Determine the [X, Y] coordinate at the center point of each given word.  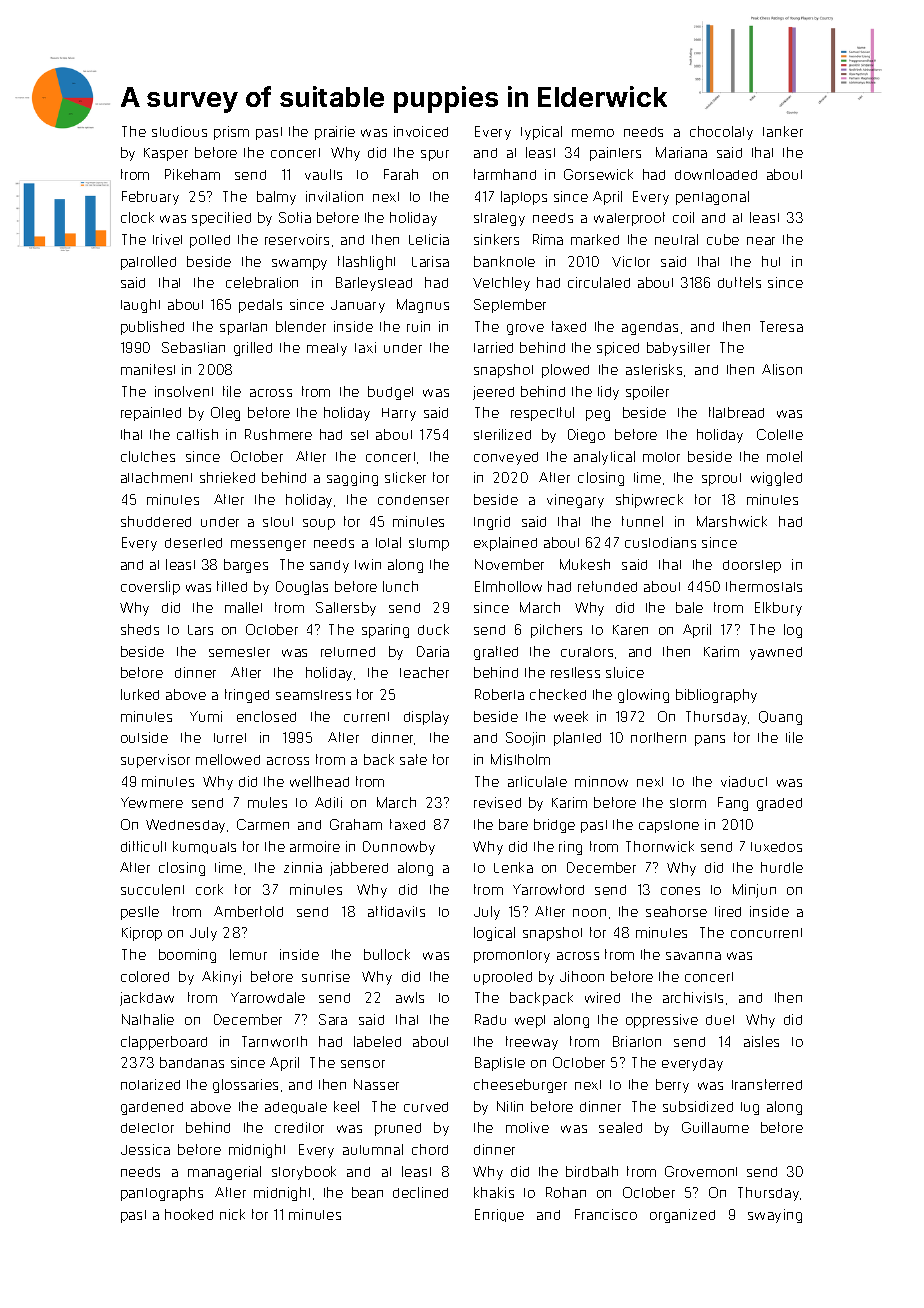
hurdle [782, 867]
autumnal [373, 1149]
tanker [783, 131]
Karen [630, 630]
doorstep [752, 566]
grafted [496, 653]
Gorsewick [598, 174]
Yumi [206, 716]
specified [221, 219]
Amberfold [248, 911]
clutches [148, 456]
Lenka [513, 867]
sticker [405, 477]
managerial [224, 1173]
